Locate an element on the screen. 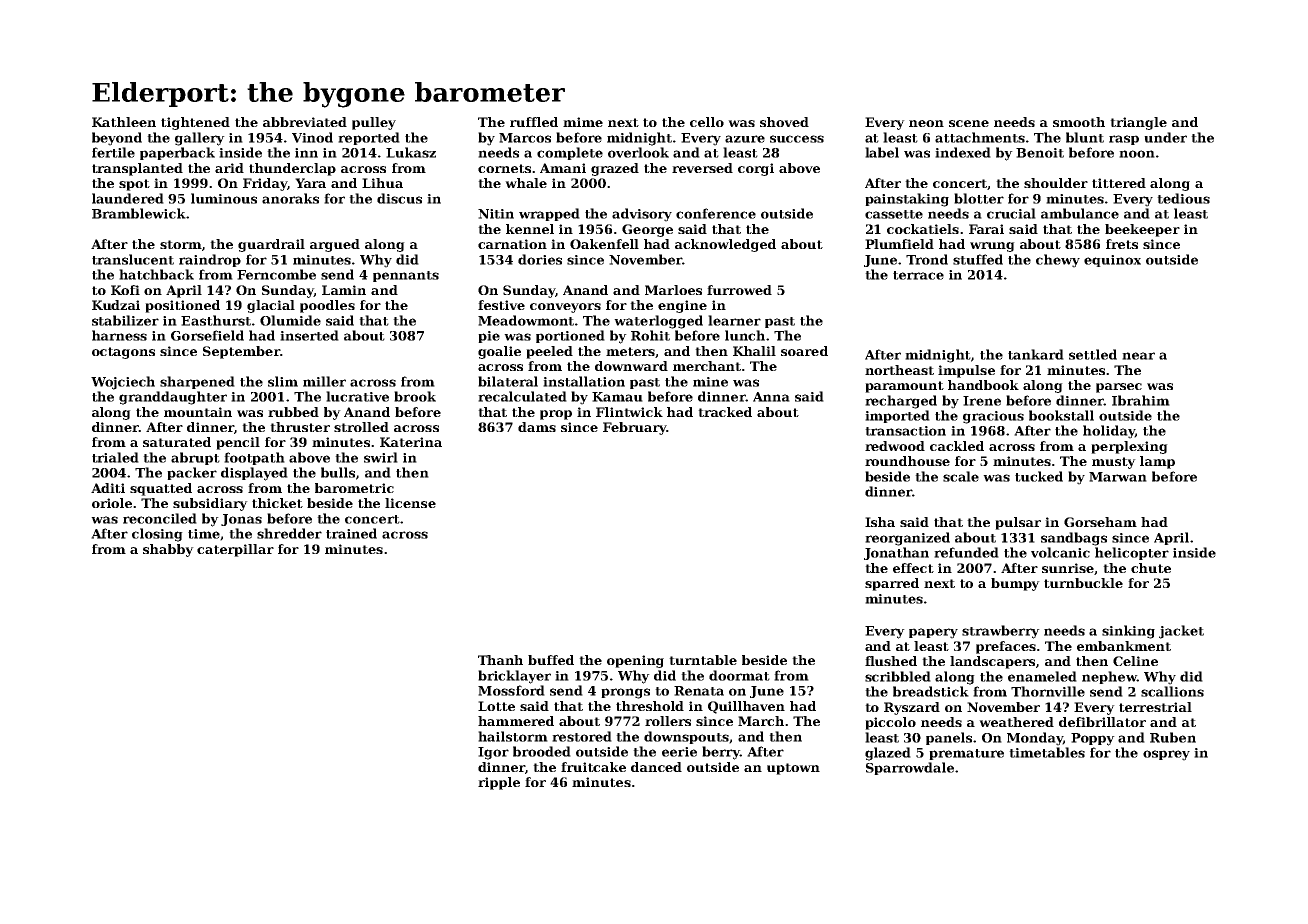  Poppy is located at coordinates (1093, 739).
